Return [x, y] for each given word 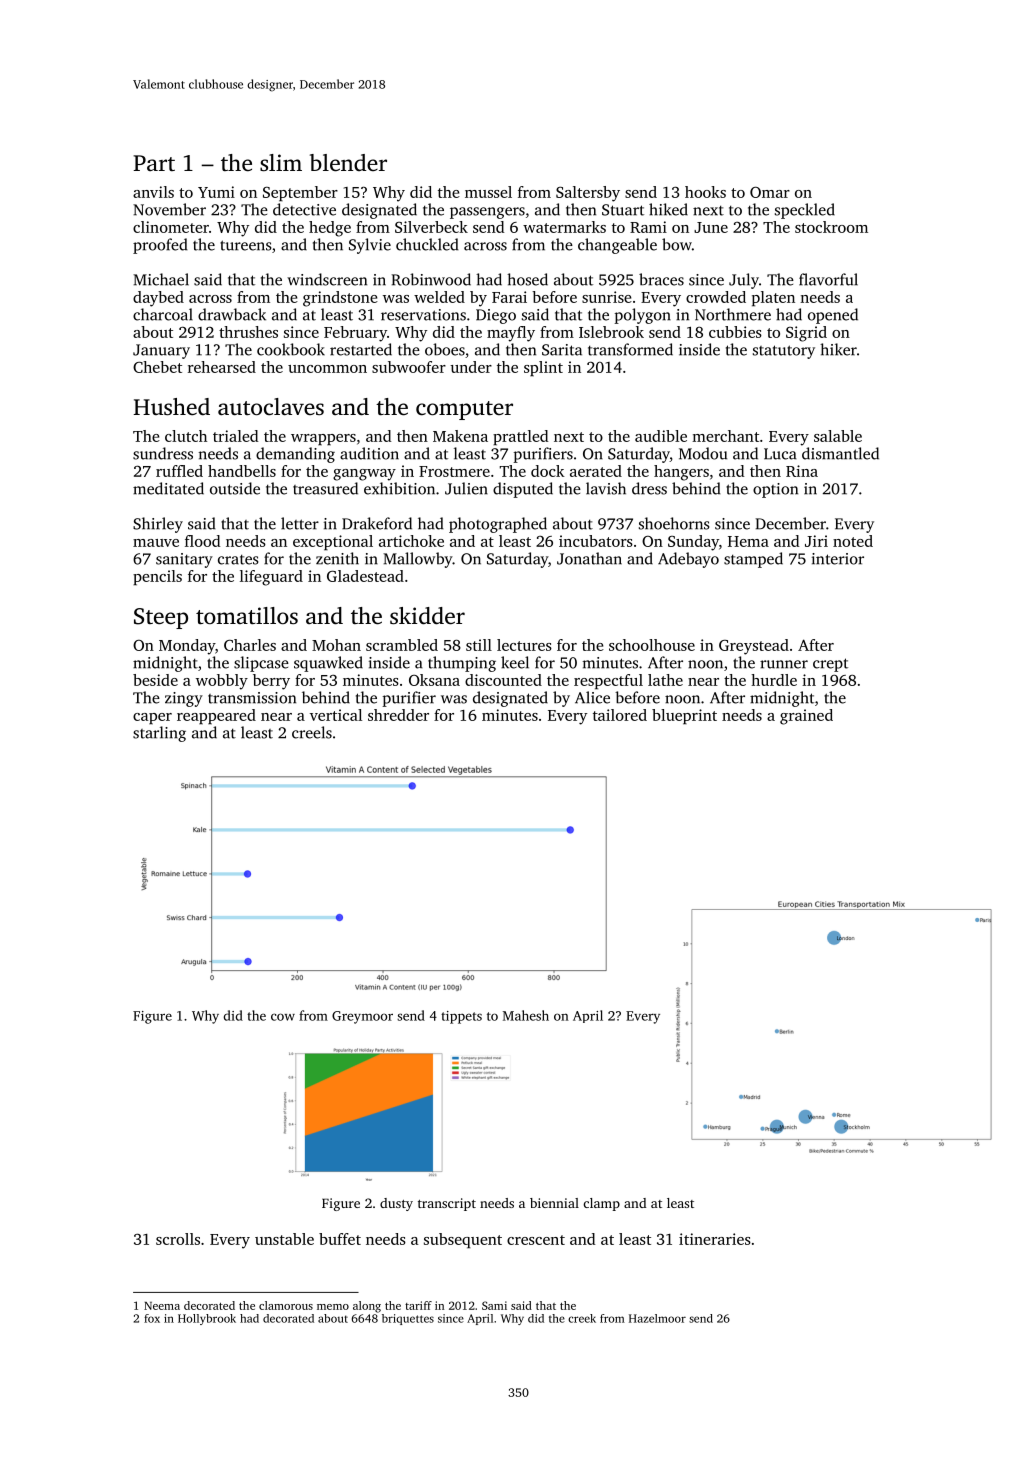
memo [333, 1307]
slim [281, 162]
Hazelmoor [657, 1318]
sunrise [607, 297]
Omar [770, 192]
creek [582, 1318]
